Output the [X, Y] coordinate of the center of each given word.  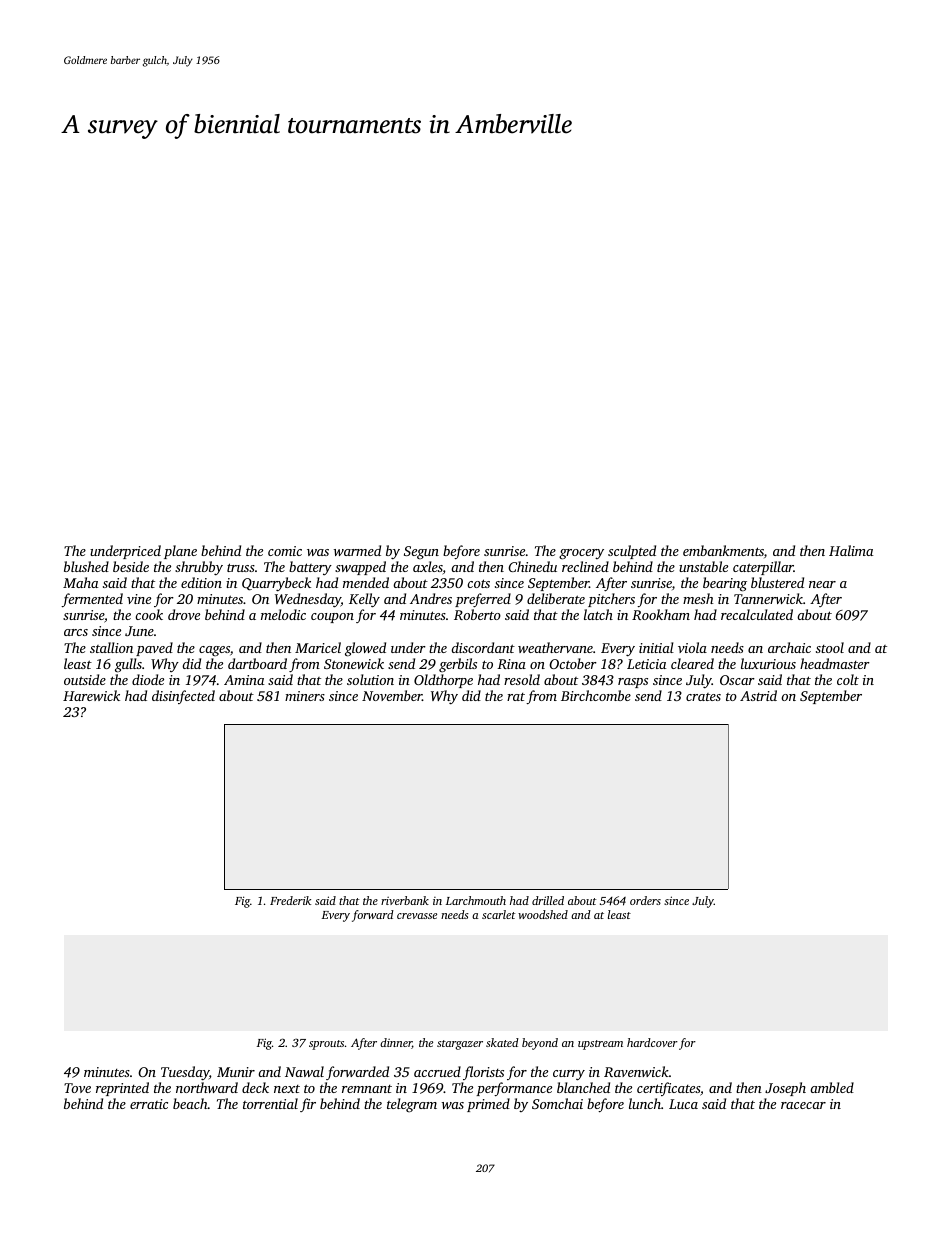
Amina [244, 680]
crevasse [417, 916]
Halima [851, 550]
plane [180, 552]
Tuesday [185, 1073]
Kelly [364, 600]
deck [255, 1087]
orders [645, 900]
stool [830, 647]
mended [366, 582]
